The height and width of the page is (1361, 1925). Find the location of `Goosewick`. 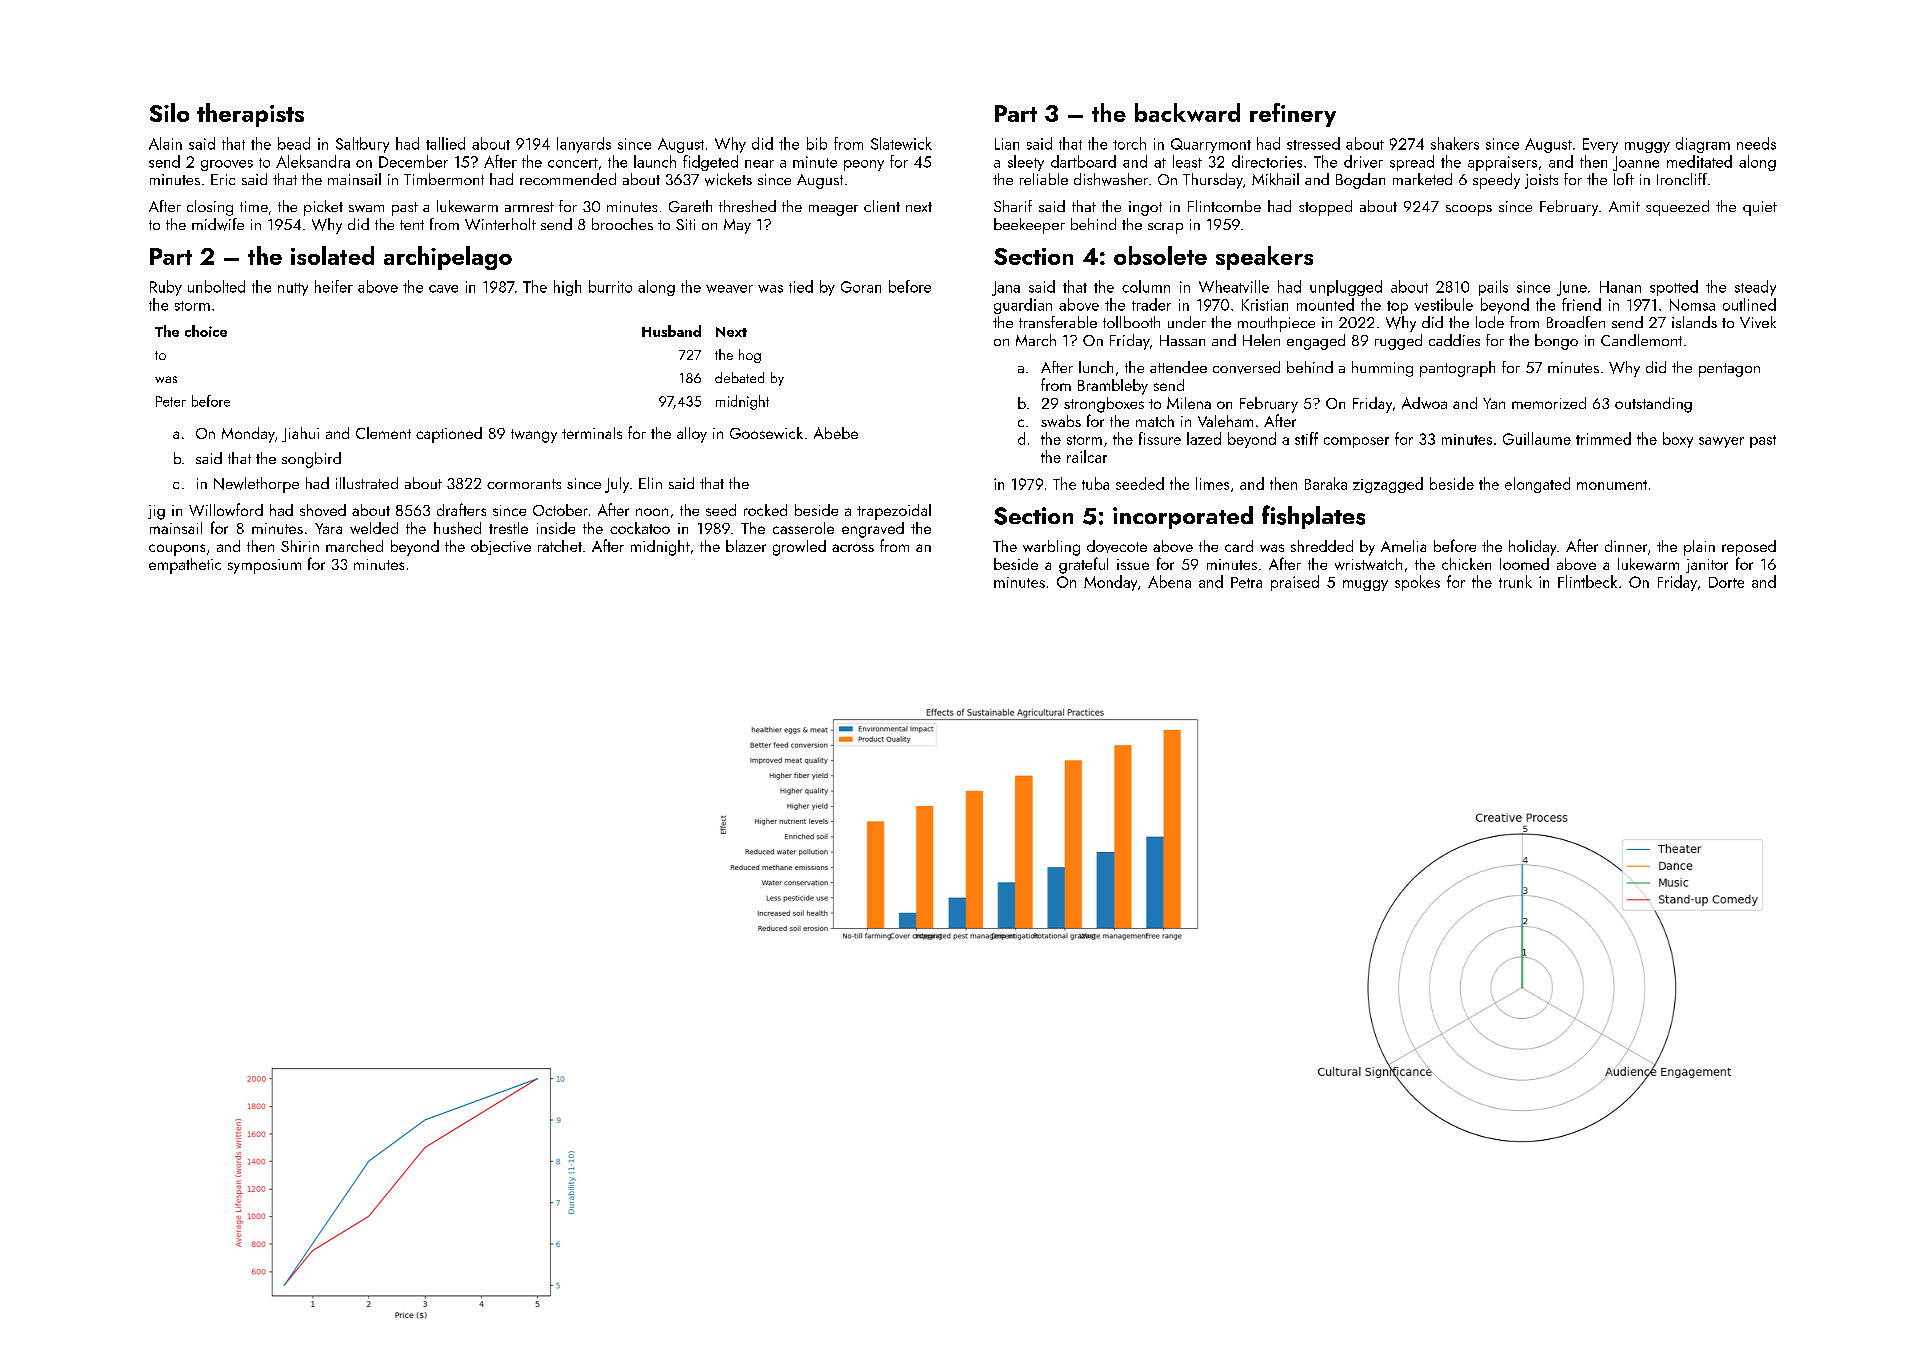

Goosewick is located at coordinates (766, 433).
